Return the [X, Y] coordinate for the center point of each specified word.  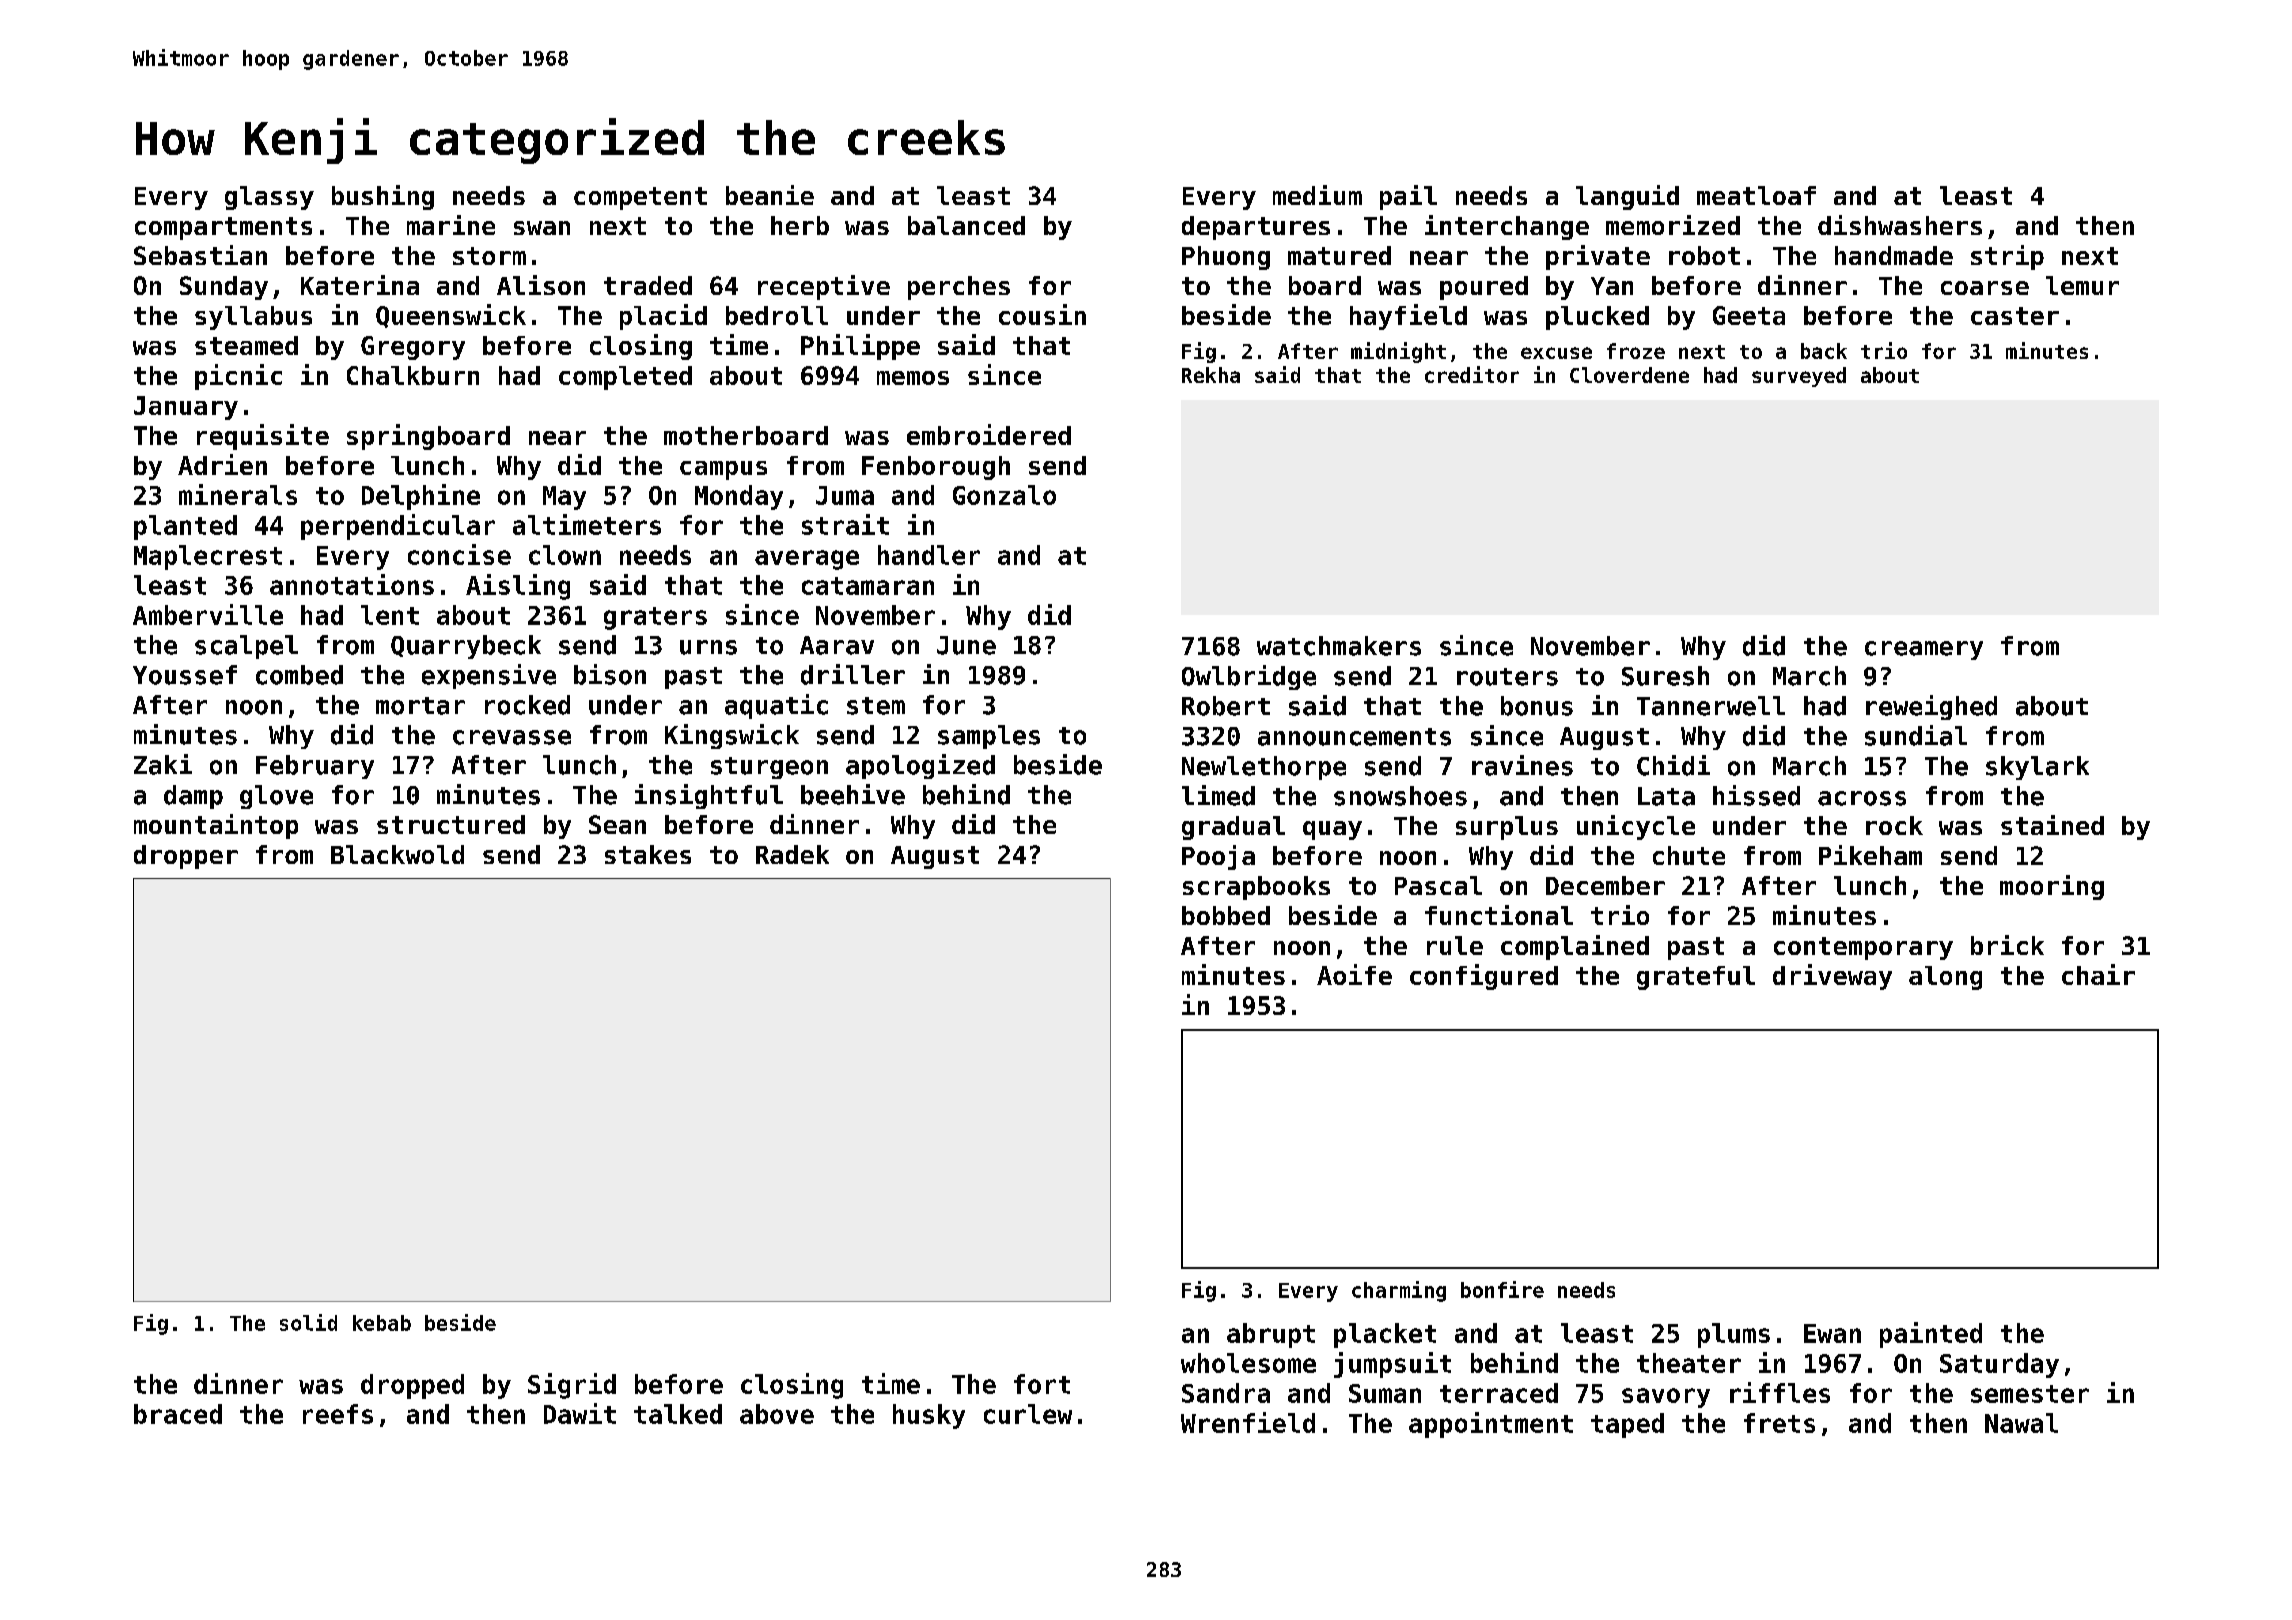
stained [2052, 825]
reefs [338, 1414]
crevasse [512, 737]
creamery [1924, 650]
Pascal [1438, 885]
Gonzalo [1004, 495]
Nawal [2021, 1423]
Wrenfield [1248, 1422]
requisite [263, 437]
